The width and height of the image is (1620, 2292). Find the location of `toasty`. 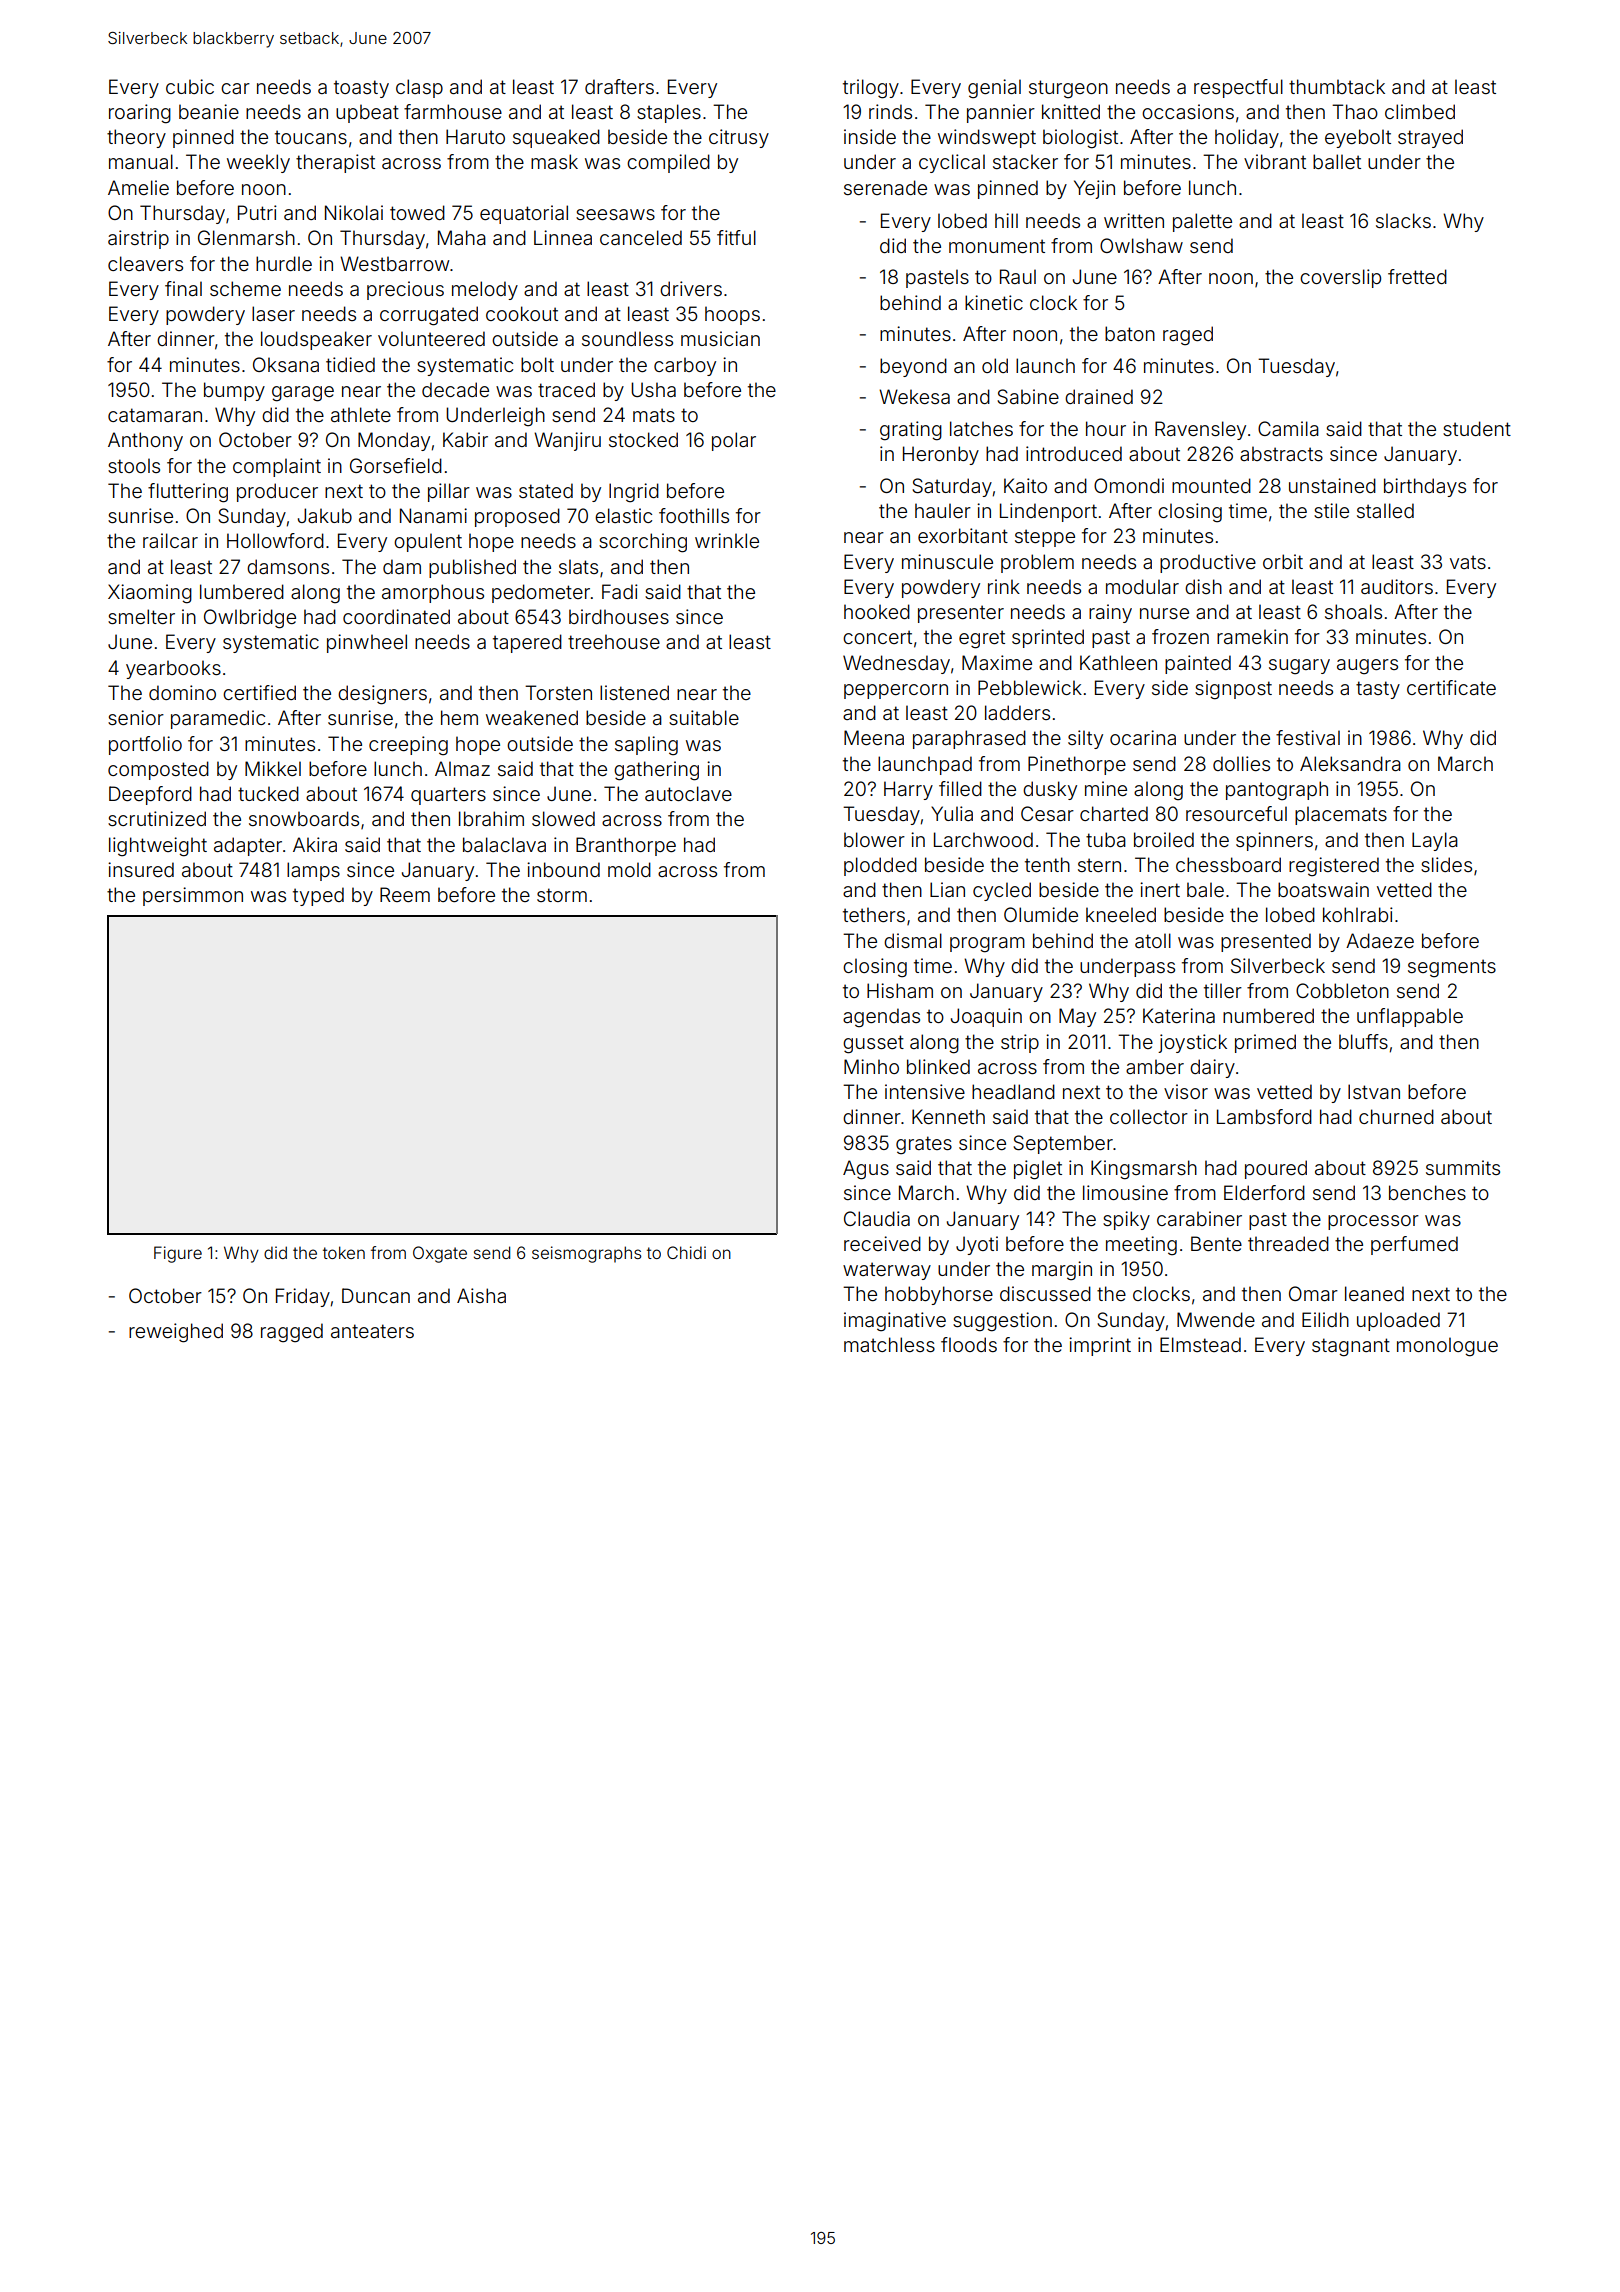

toasty is located at coordinates (361, 89).
